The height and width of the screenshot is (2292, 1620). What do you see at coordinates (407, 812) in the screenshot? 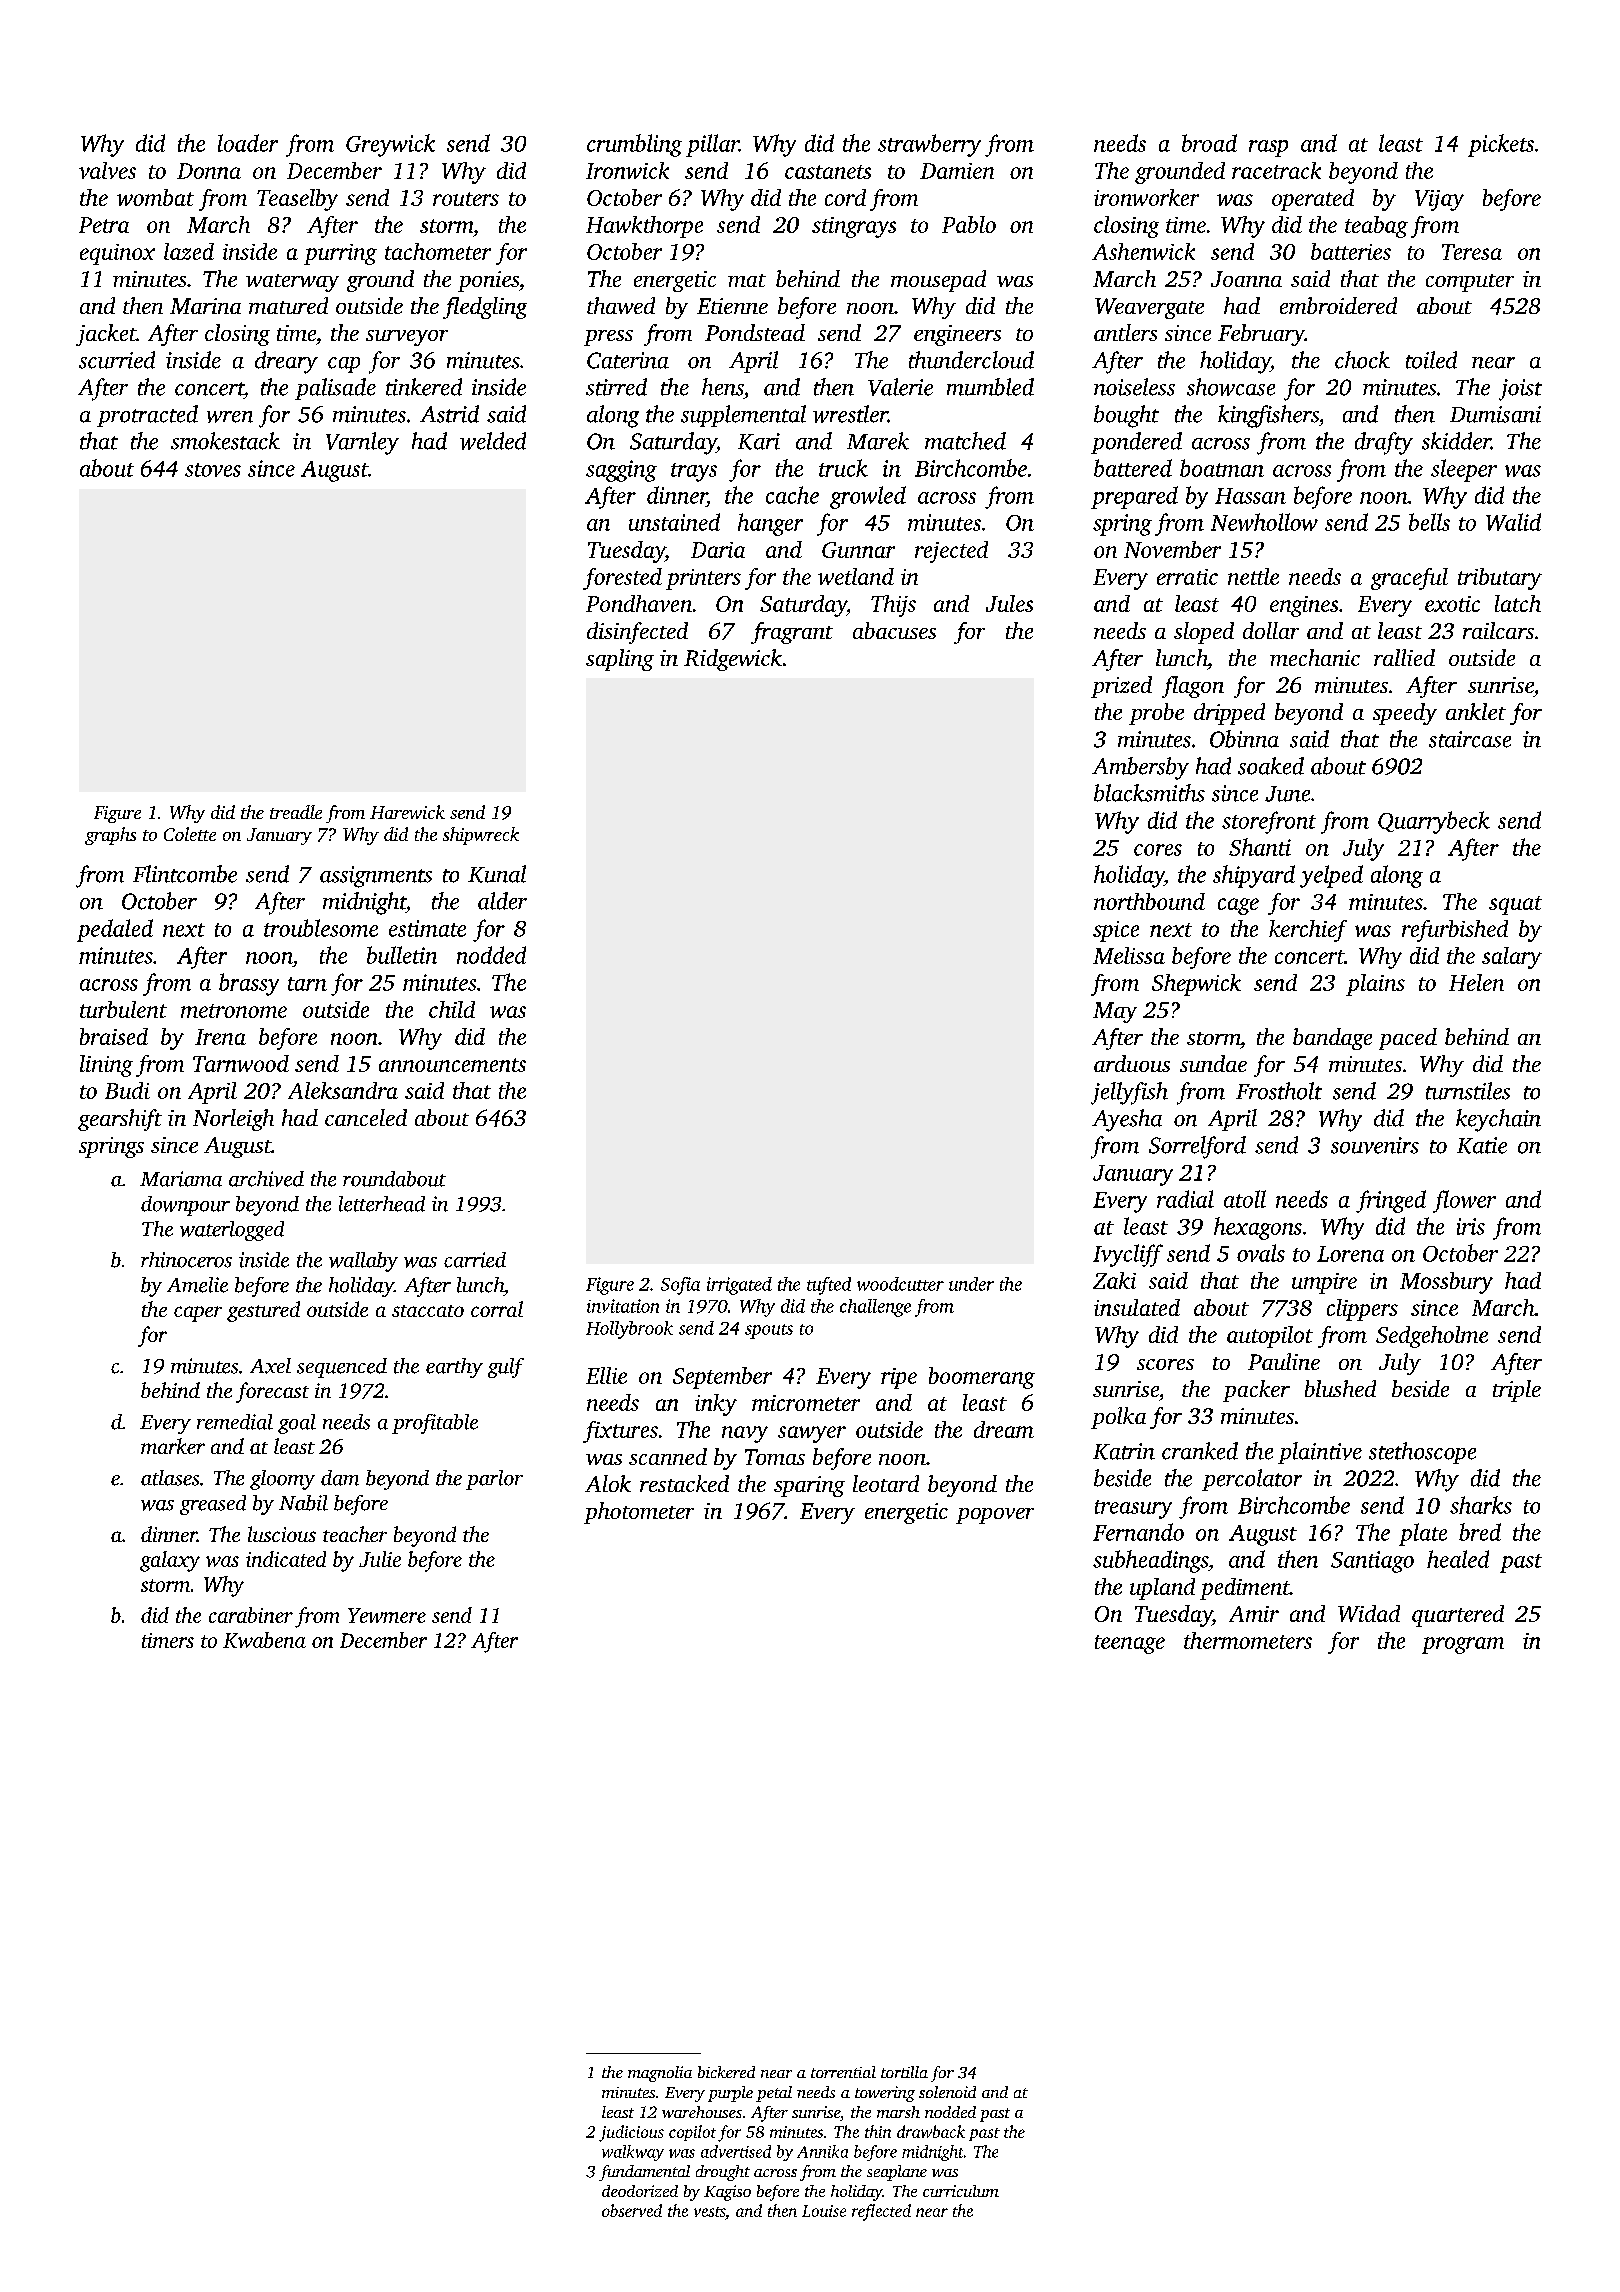
I see `Harewick` at bounding box center [407, 812].
